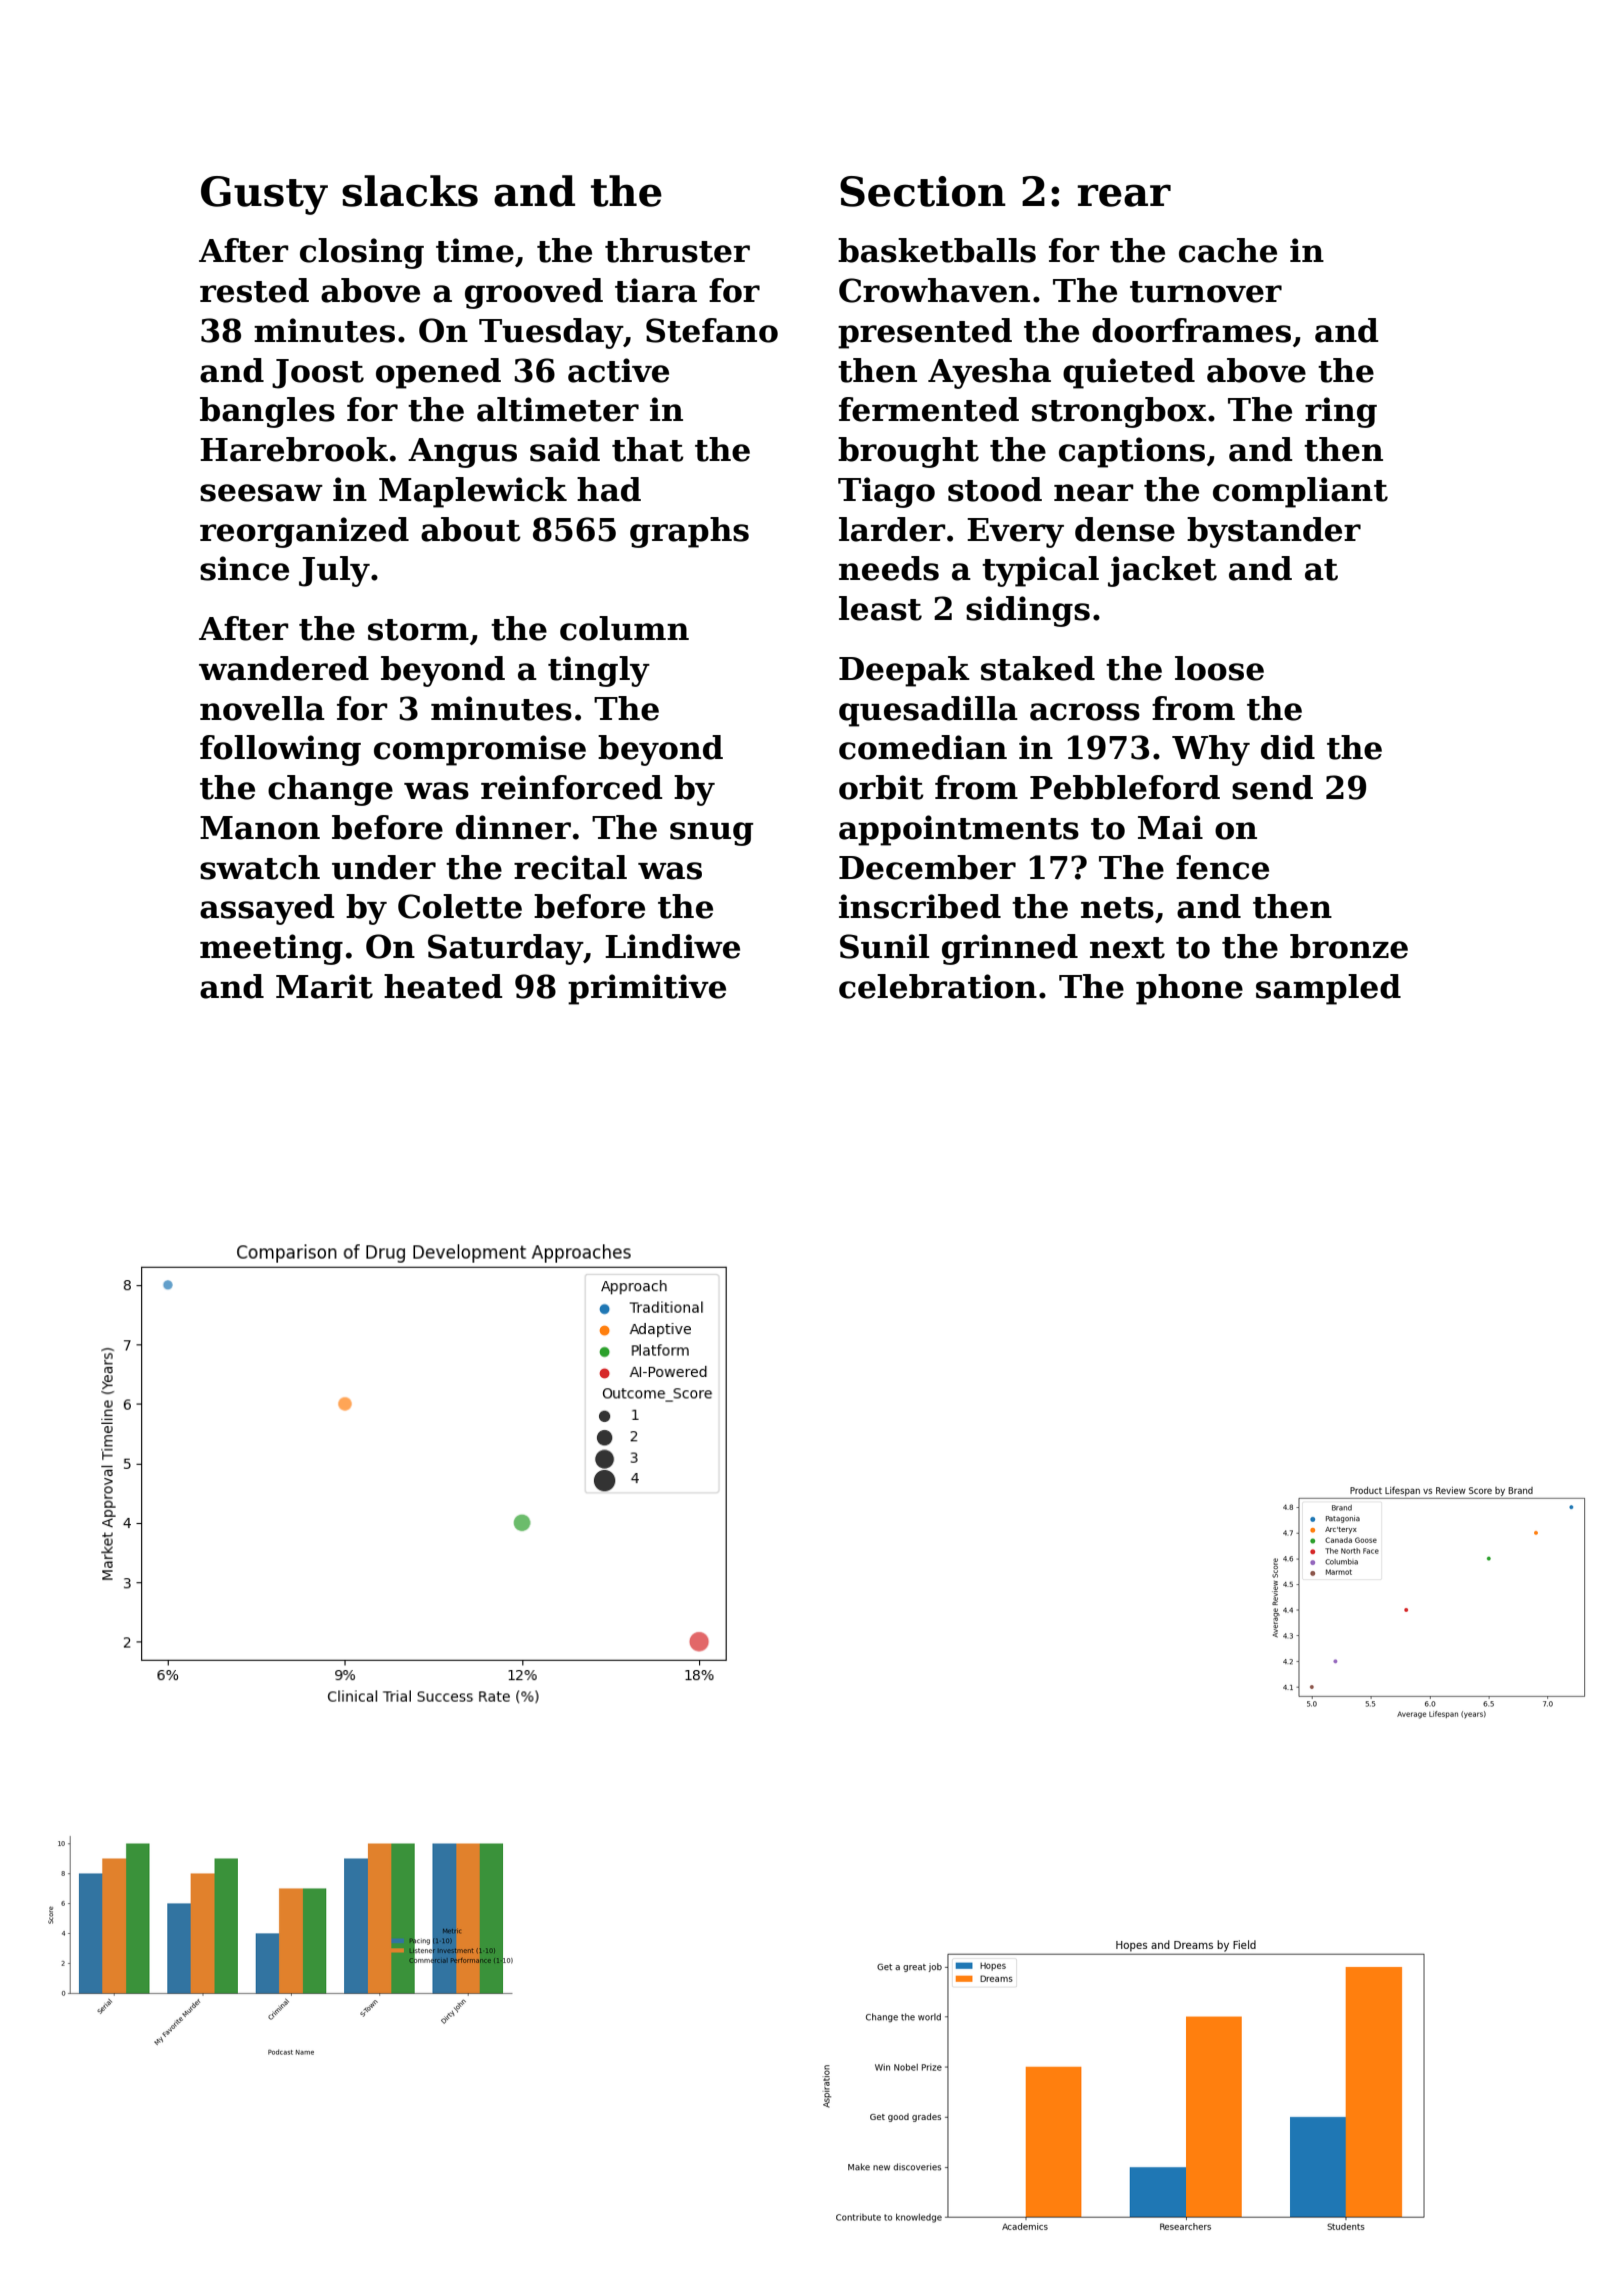 The height and width of the screenshot is (2292, 1620). Describe the element at coordinates (1124, 195) in the screenshot. I see `rear` at that location.
